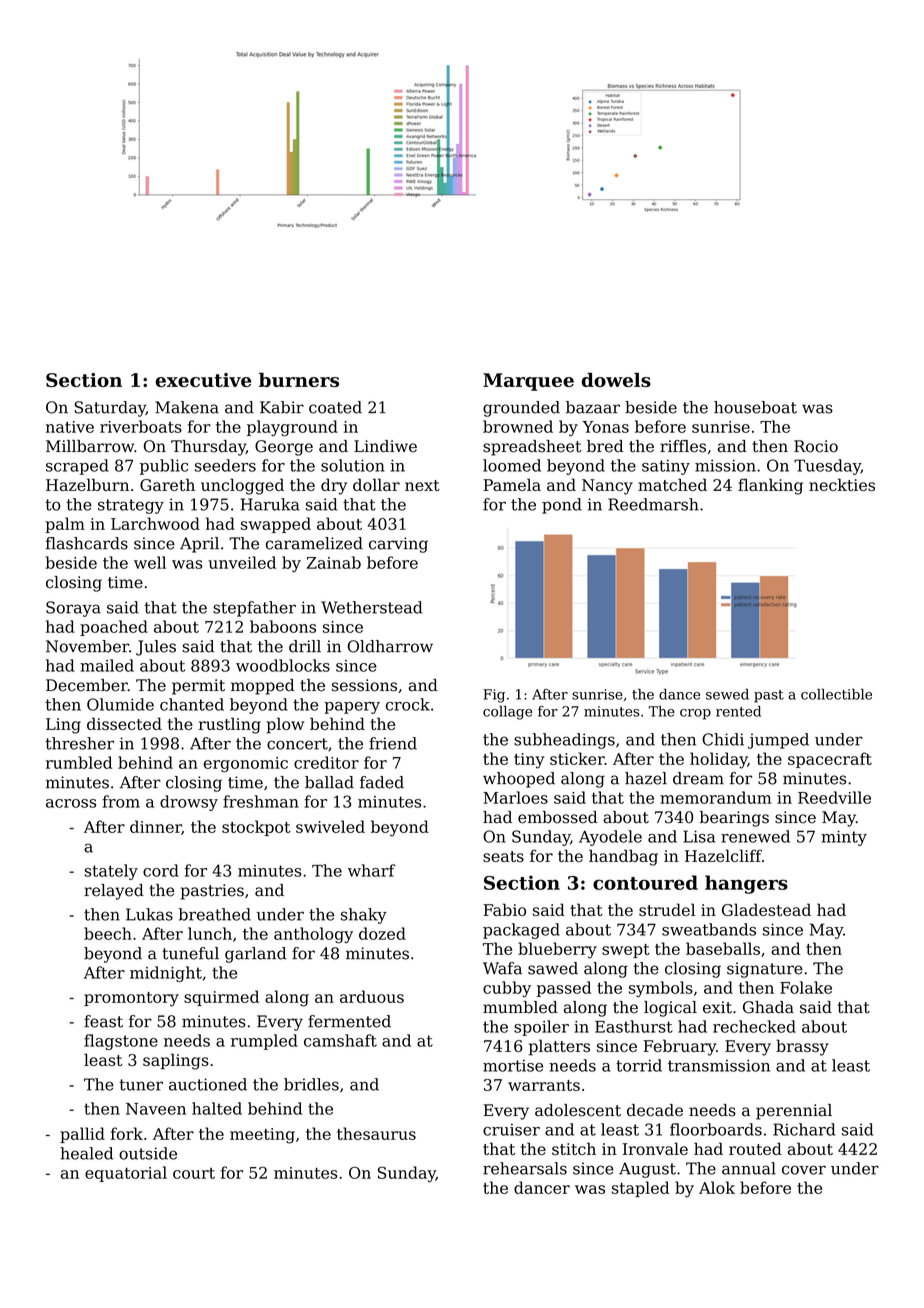 The height and width of the document is (1308, 924). Describe the element at coordinates (834, 797) in the document. I see `Reedville` at that location.
